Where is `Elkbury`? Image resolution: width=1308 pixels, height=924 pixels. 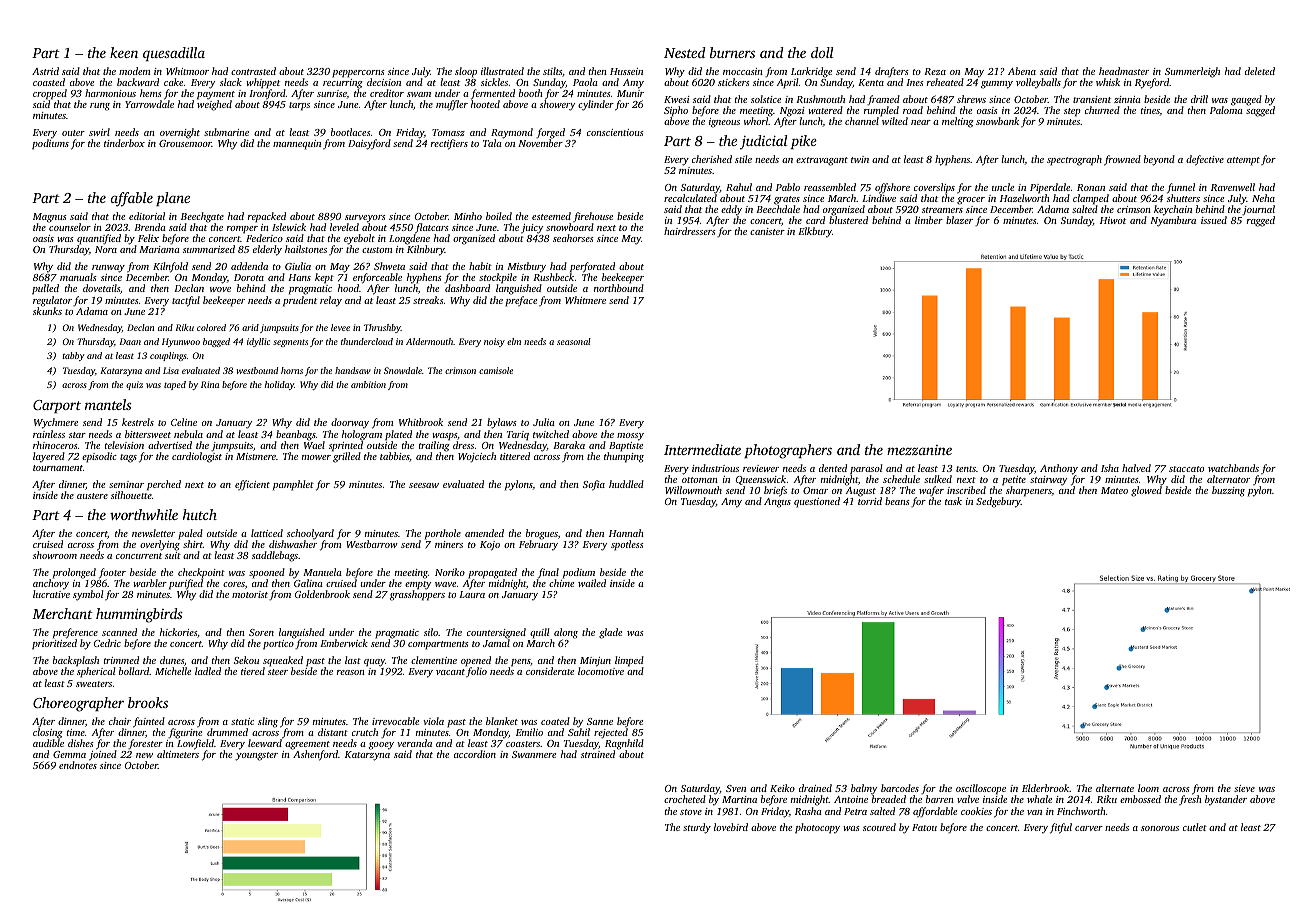
Elkbury is located at coordinates (815, 232).
